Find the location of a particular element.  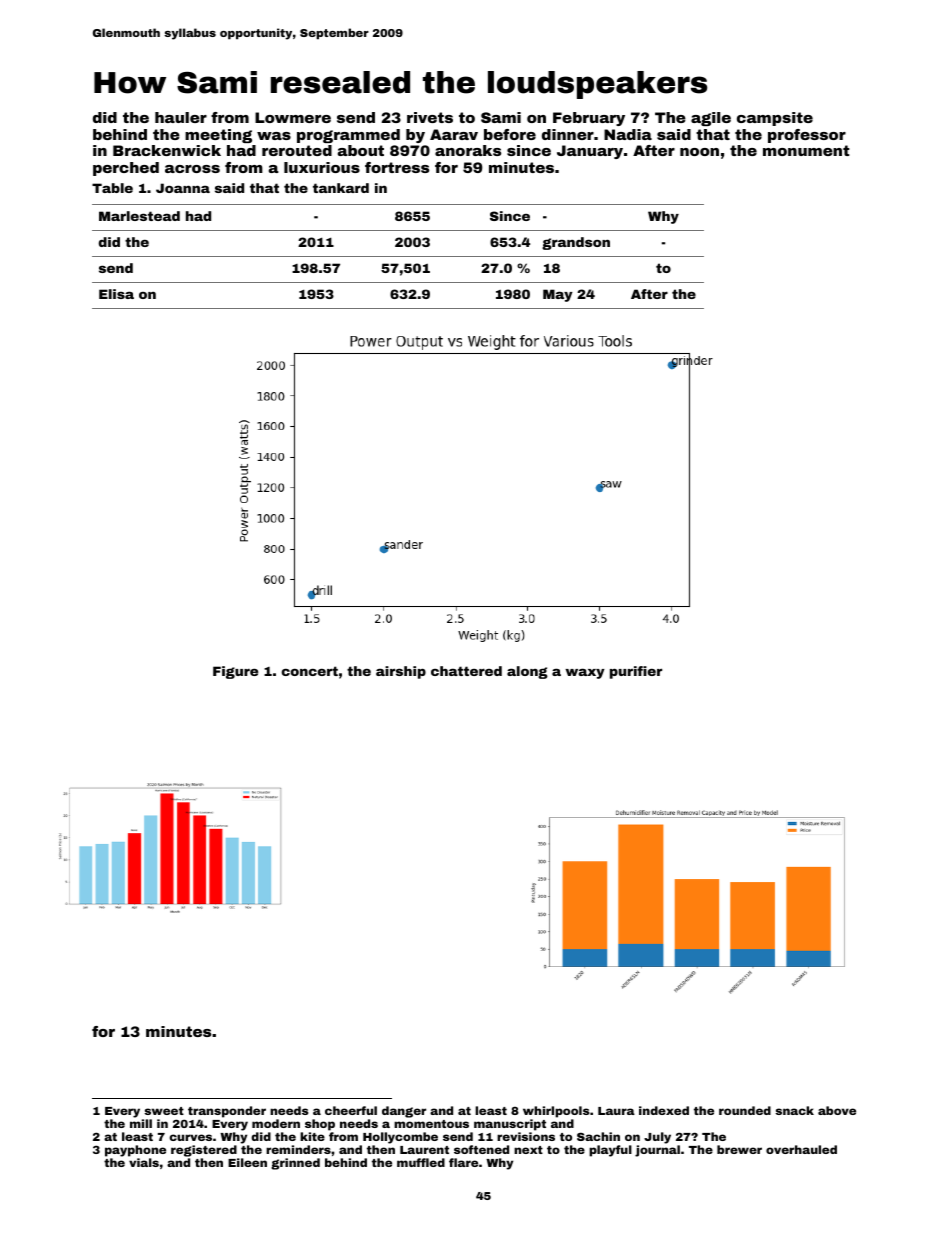

purifier is located at coordinates (636, 672).
